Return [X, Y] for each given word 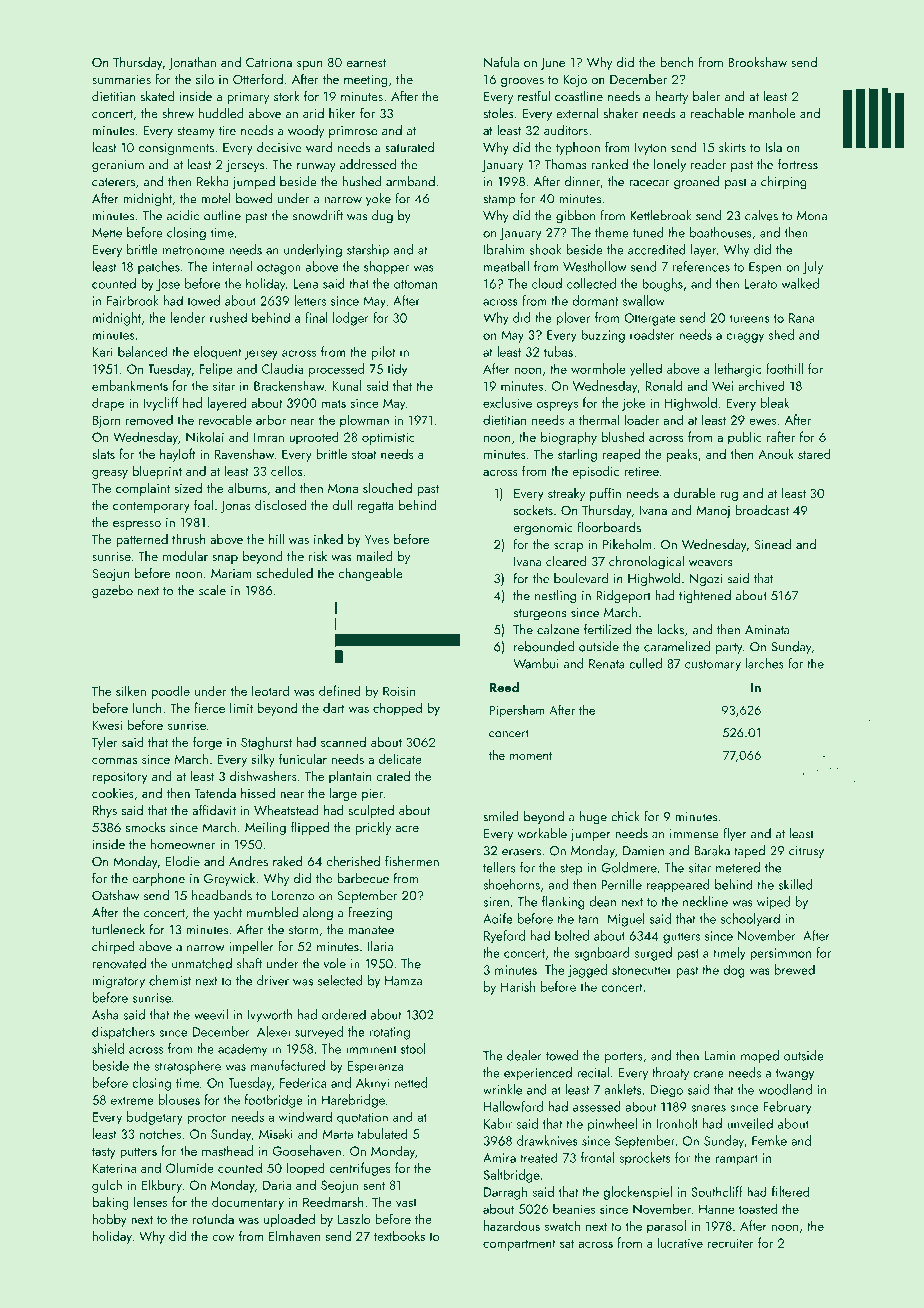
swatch [562, 1225]
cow [223, 1238]
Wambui [536, 663]
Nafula [501, 61]
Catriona [269, 62]
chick [625, 816]
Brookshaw [757, 62]
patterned [142, 540]
